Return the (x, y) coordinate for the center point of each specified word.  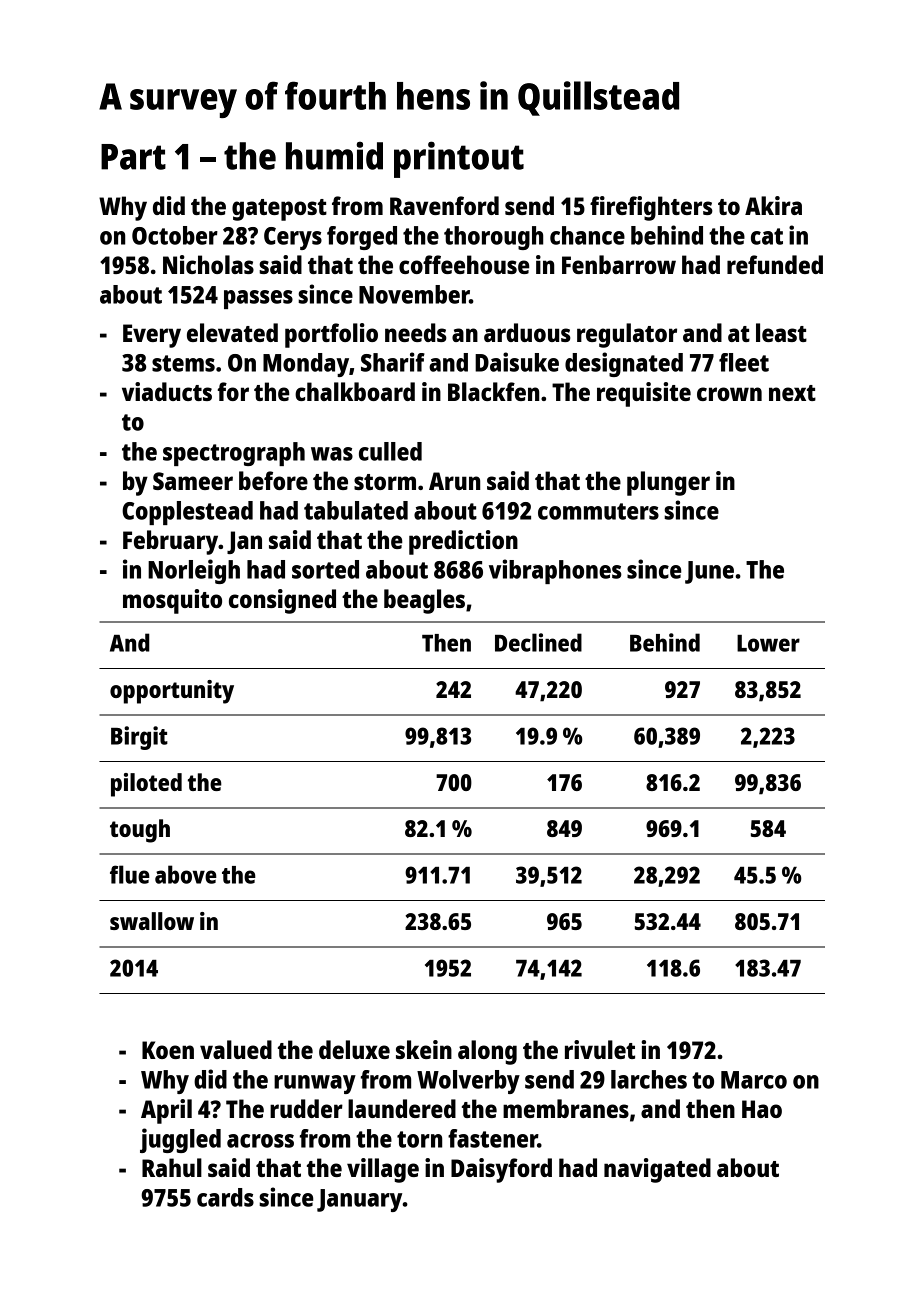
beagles (424, 601)
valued (236, 1049)
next (792, 393)
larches (649, 1079)
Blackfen (493, 391)
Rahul (172, 1167)
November (414, 294)
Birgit (139, 738)
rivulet (600, 1049)
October (175, 235)
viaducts (167, 391)
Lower (768, 643)
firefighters (651, 208)
